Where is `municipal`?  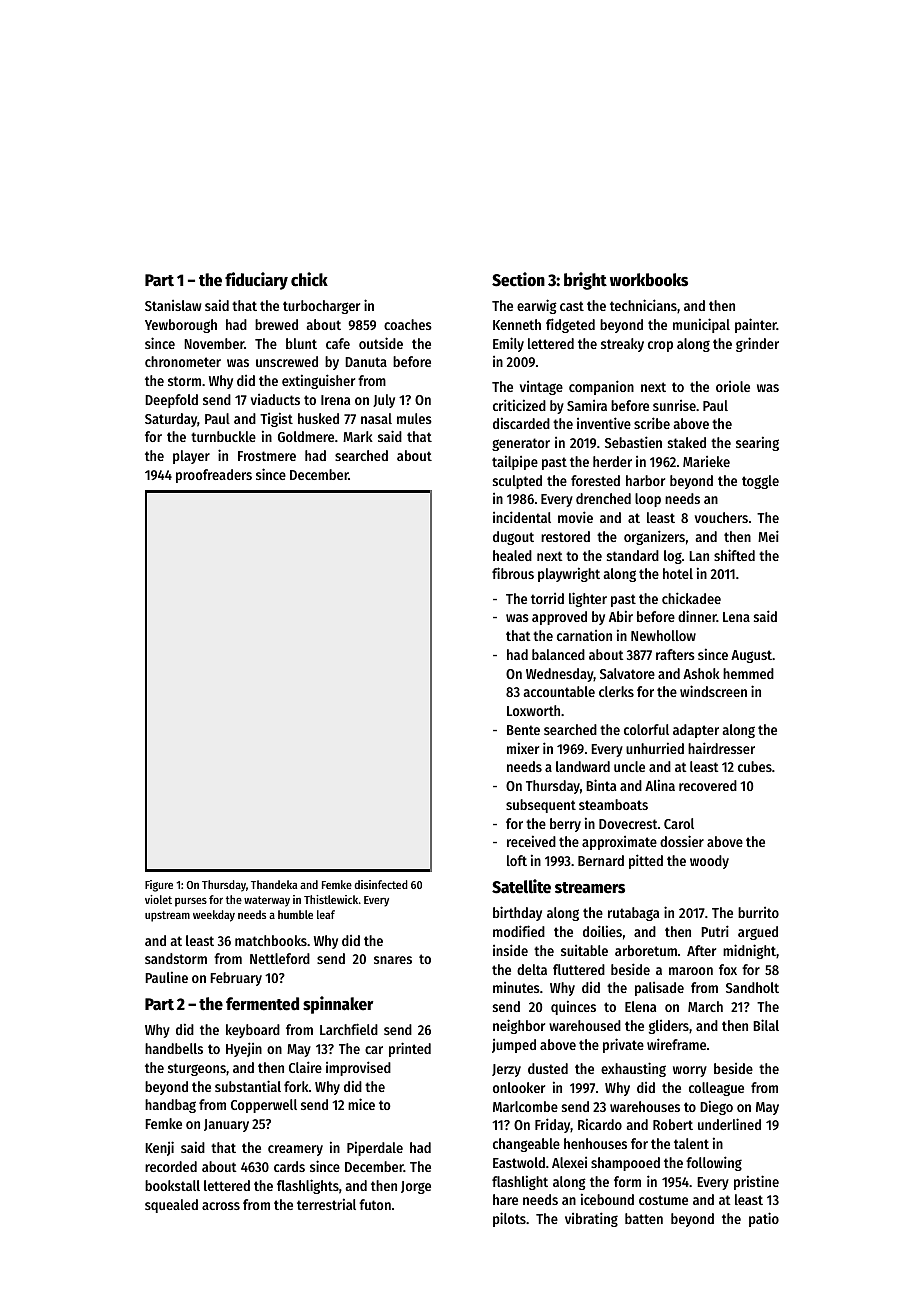 municipal is located at coordinates (701, 325).
